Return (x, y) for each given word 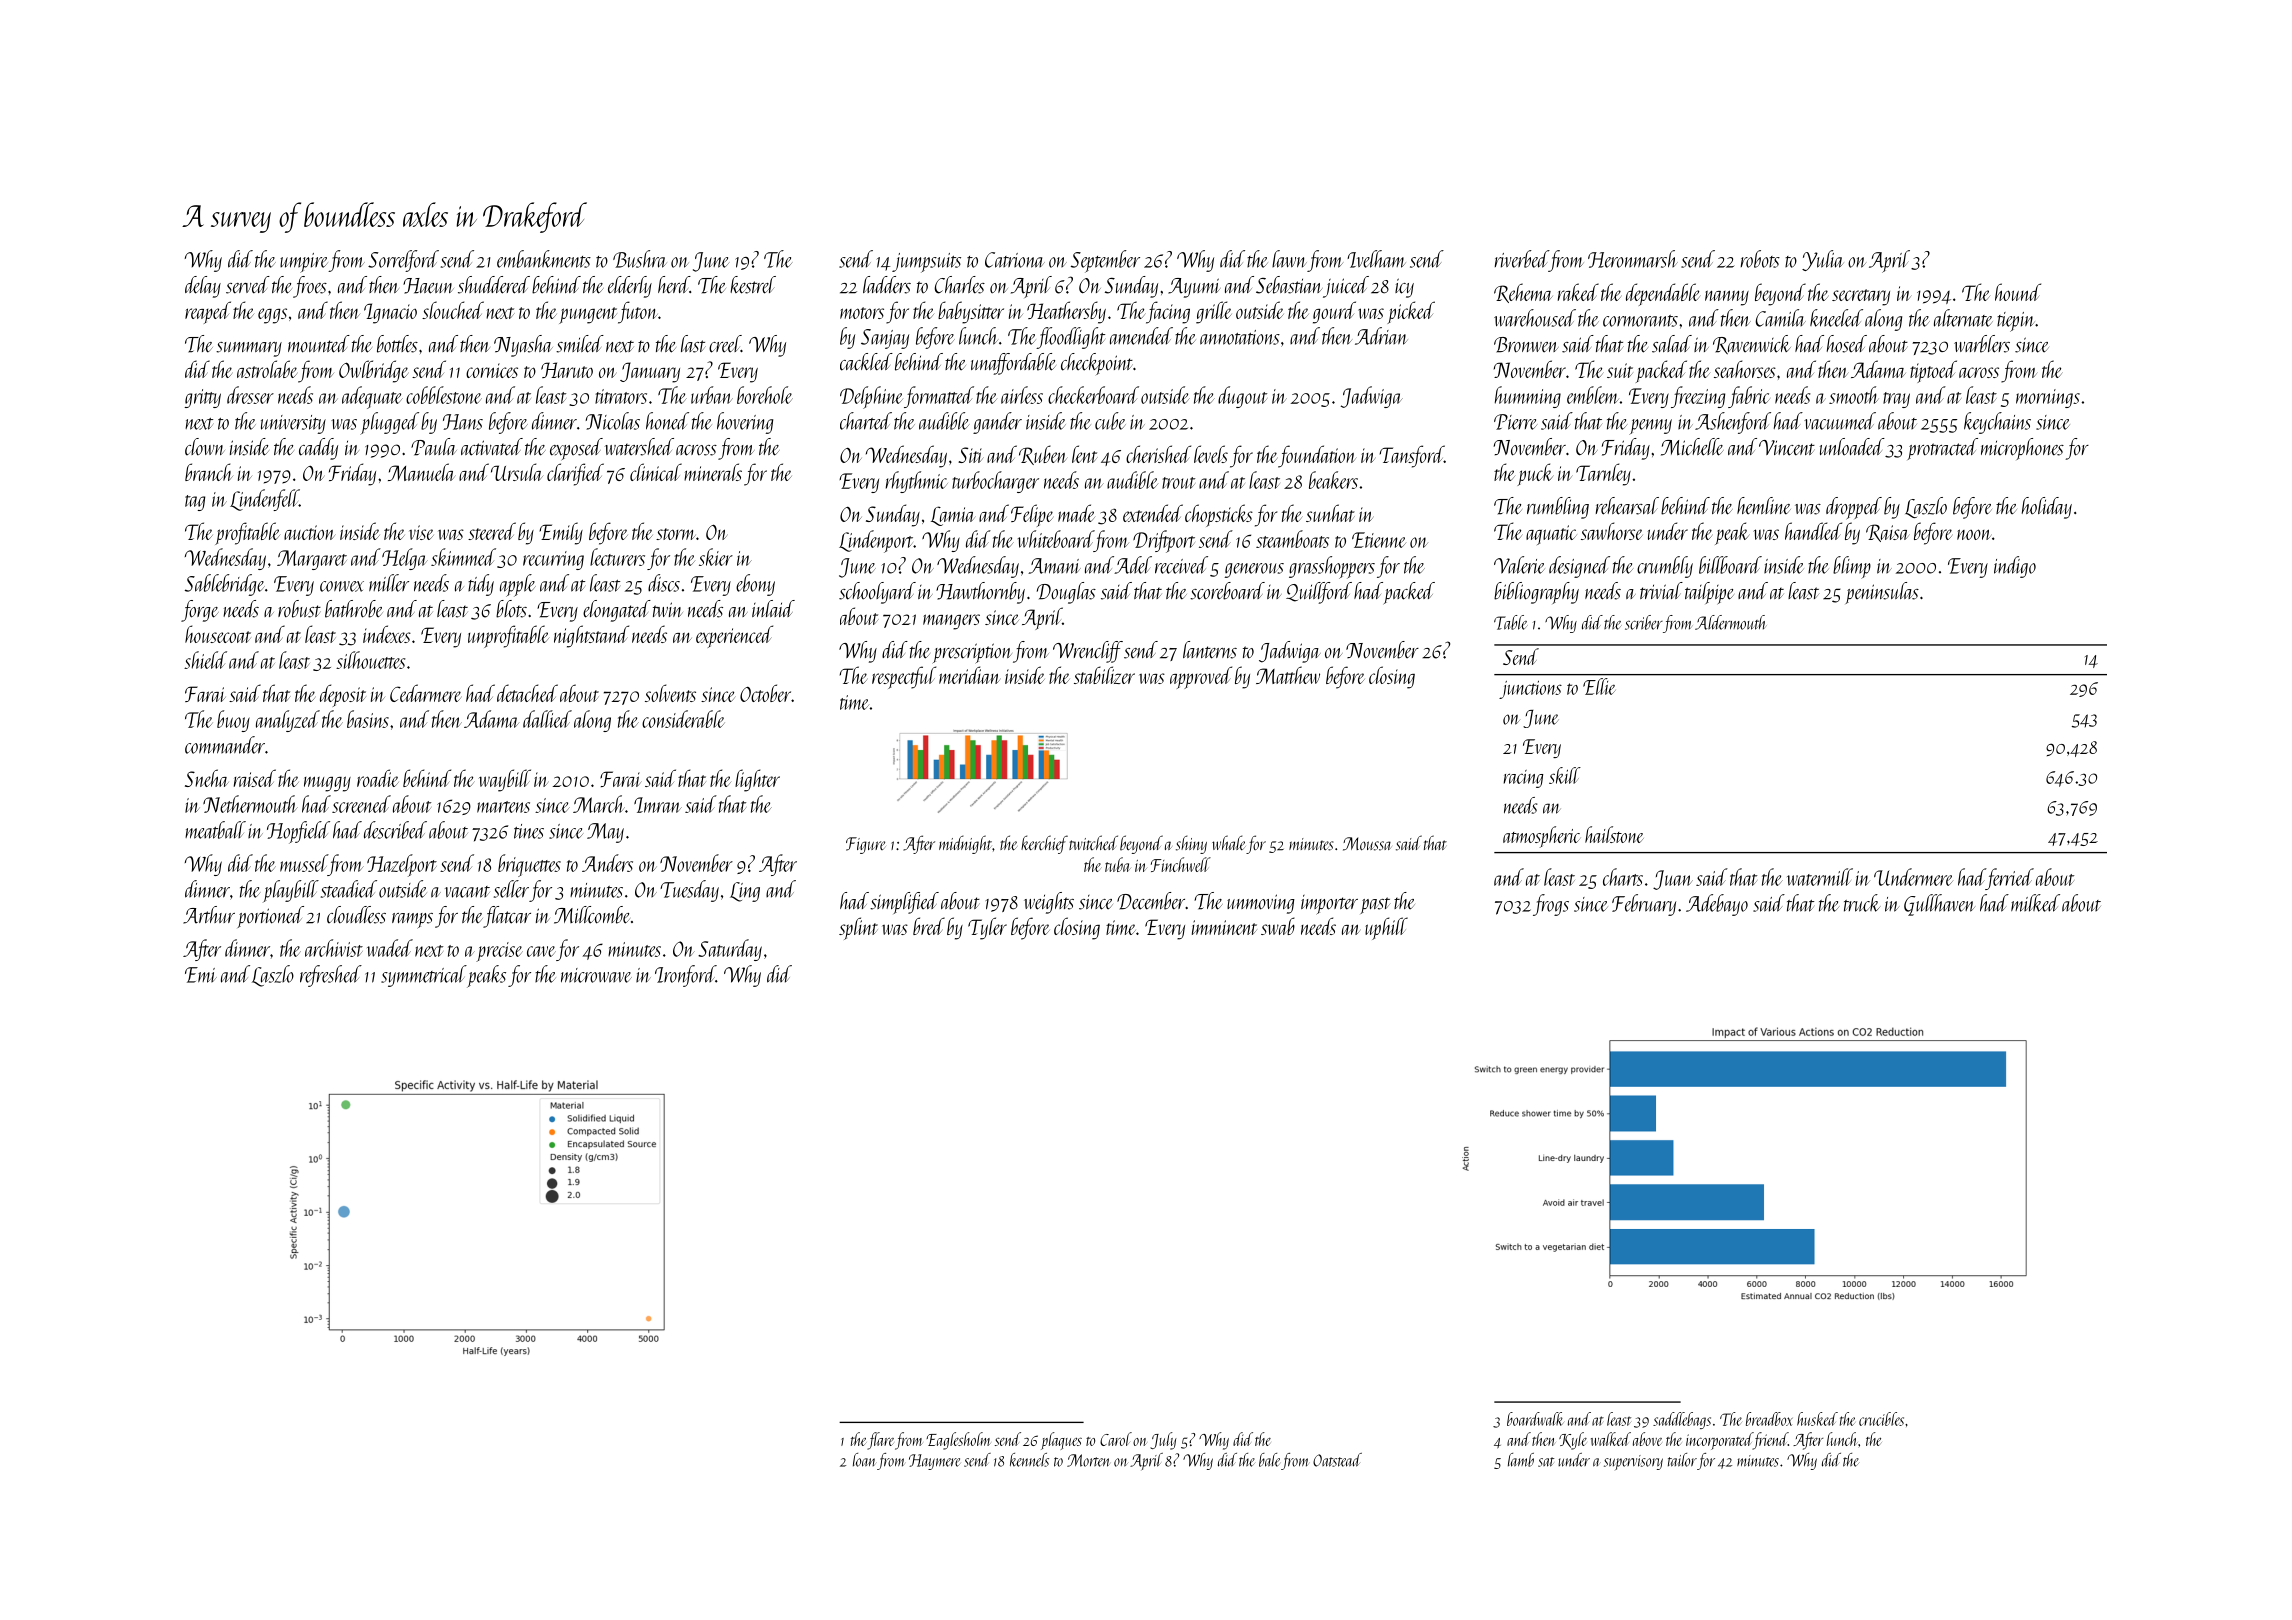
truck (1862, 903)
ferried (2010, 879)
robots (1760, 259)
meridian (969, 675)
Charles (960, 285)
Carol (1116, 1439)
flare (880, 1441)
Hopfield (298, 832)
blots (511, 609)
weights (1049, 903)
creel (725, 344)
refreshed (331, 976)
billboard (1730, 565)
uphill (1386, 928)
